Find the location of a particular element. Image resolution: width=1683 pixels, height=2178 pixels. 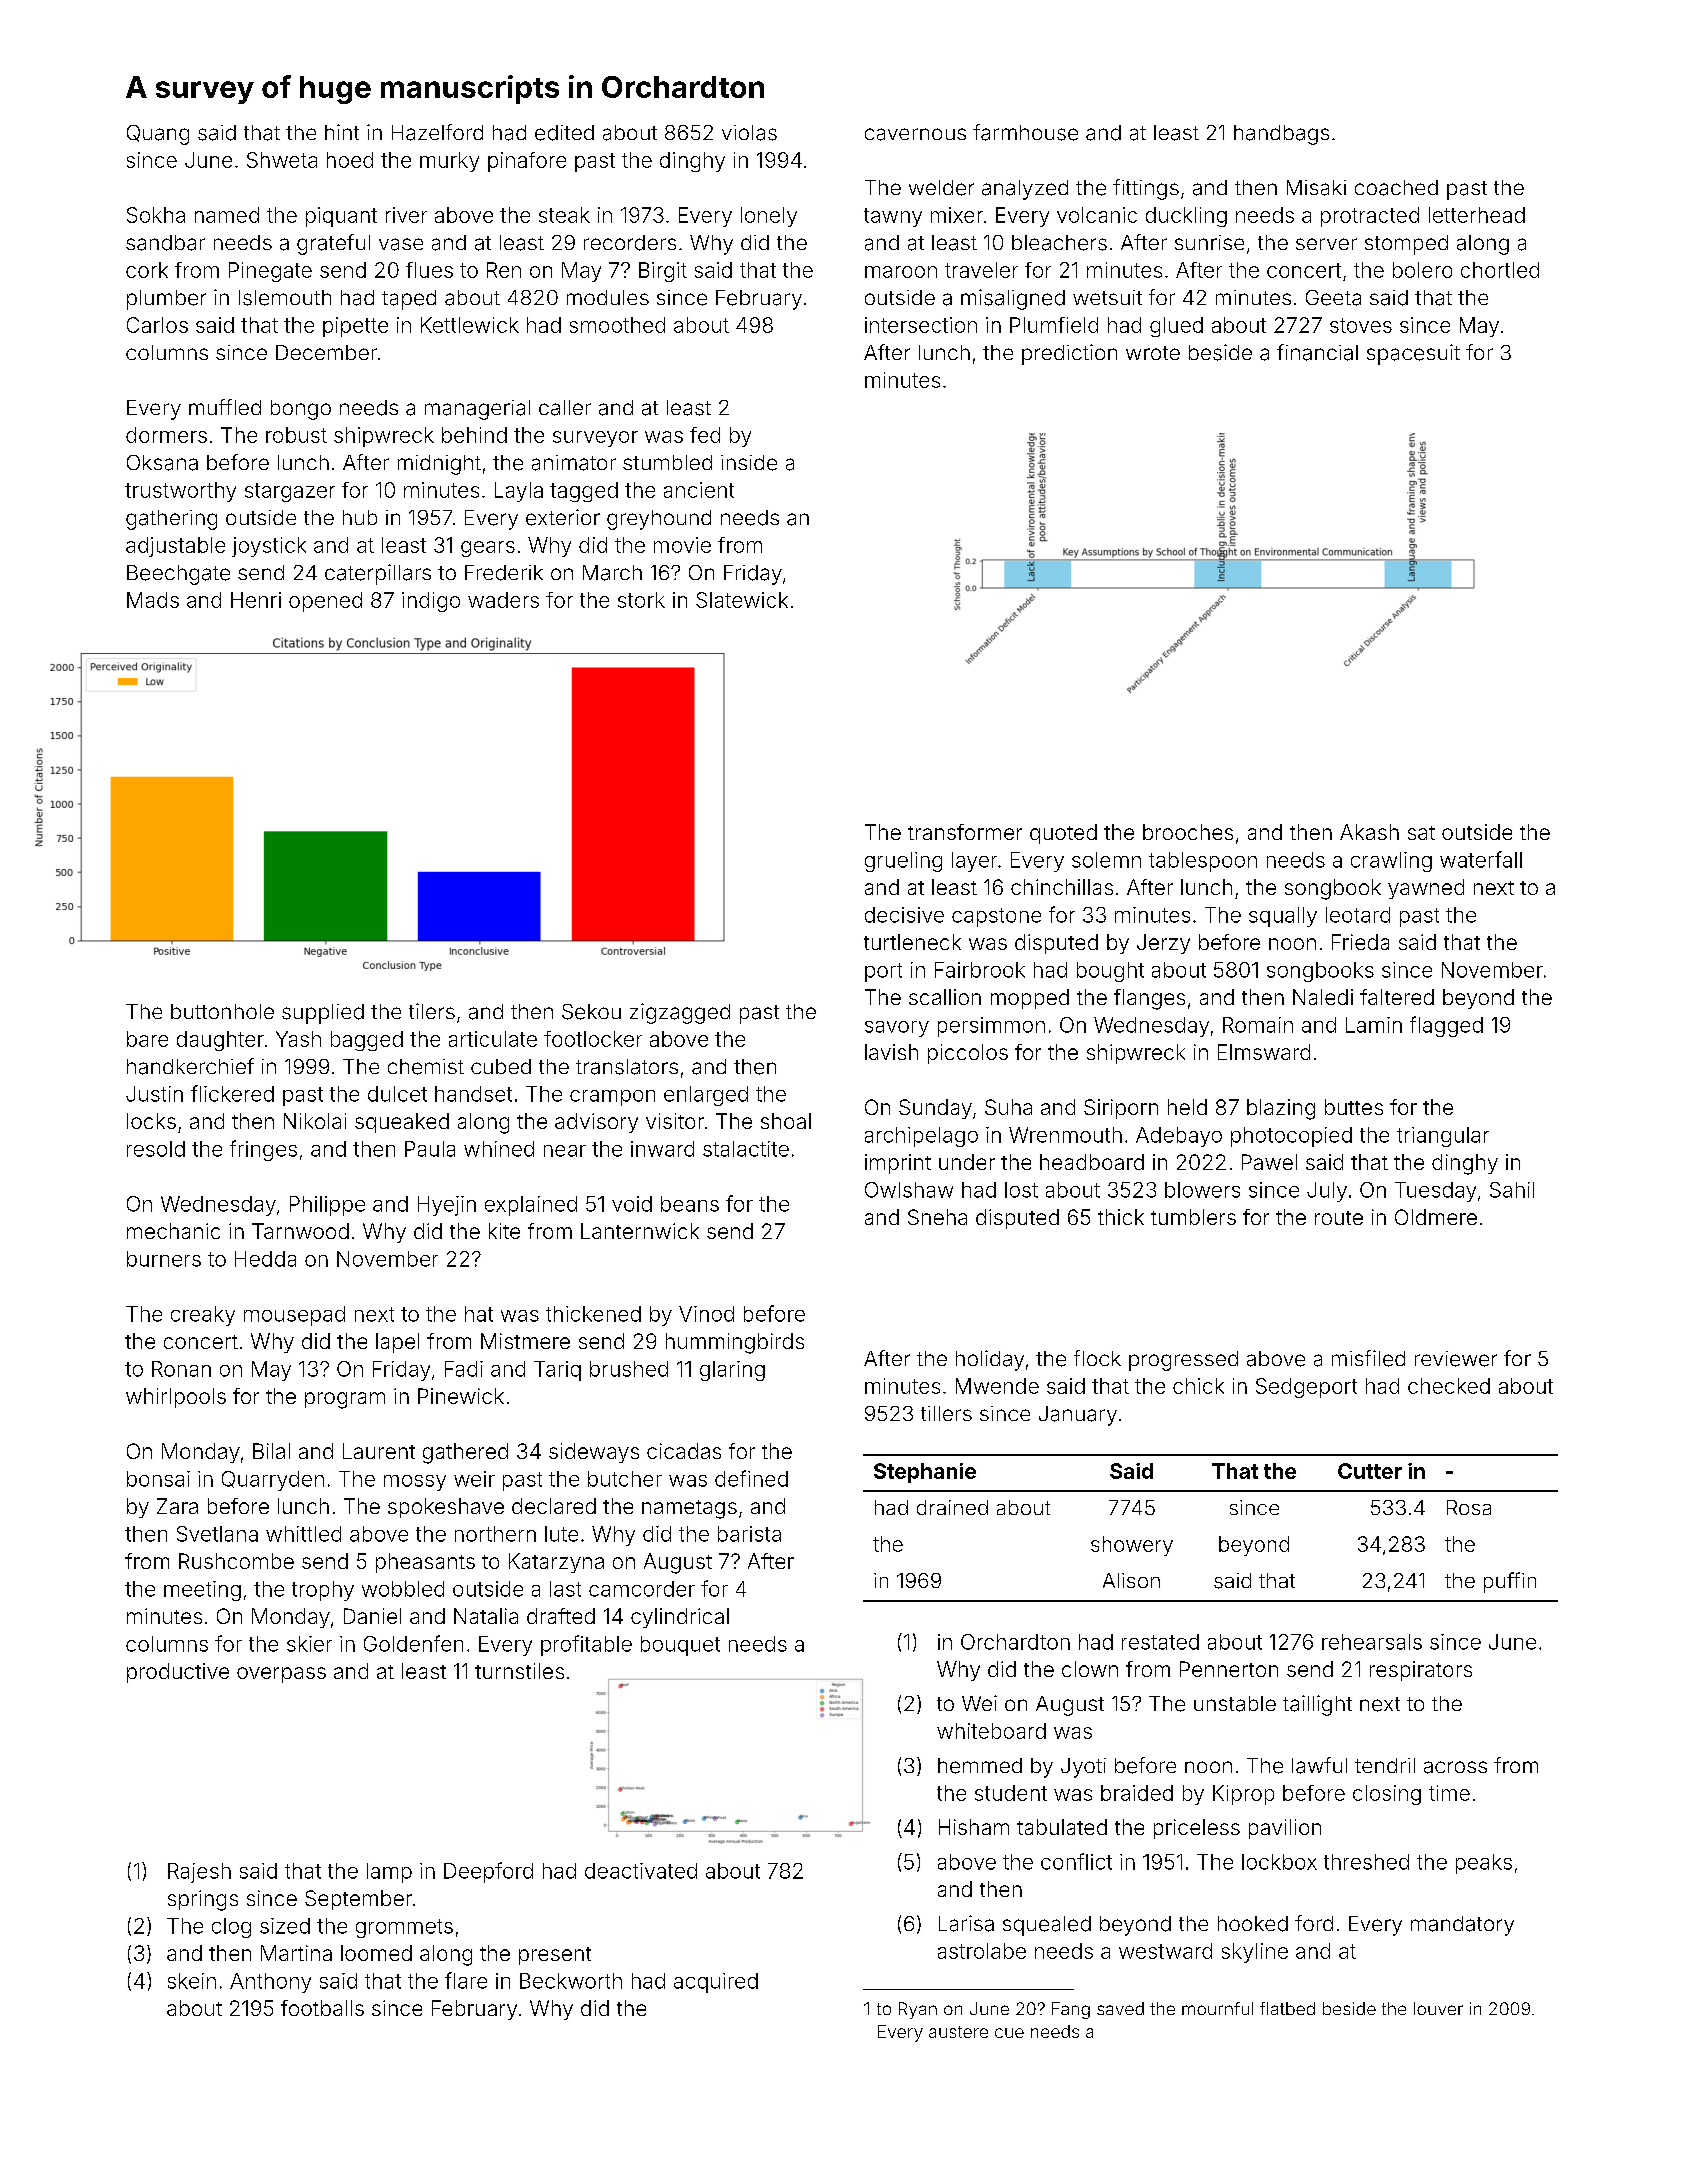

smoothed is located at coordinates (617, 325).
